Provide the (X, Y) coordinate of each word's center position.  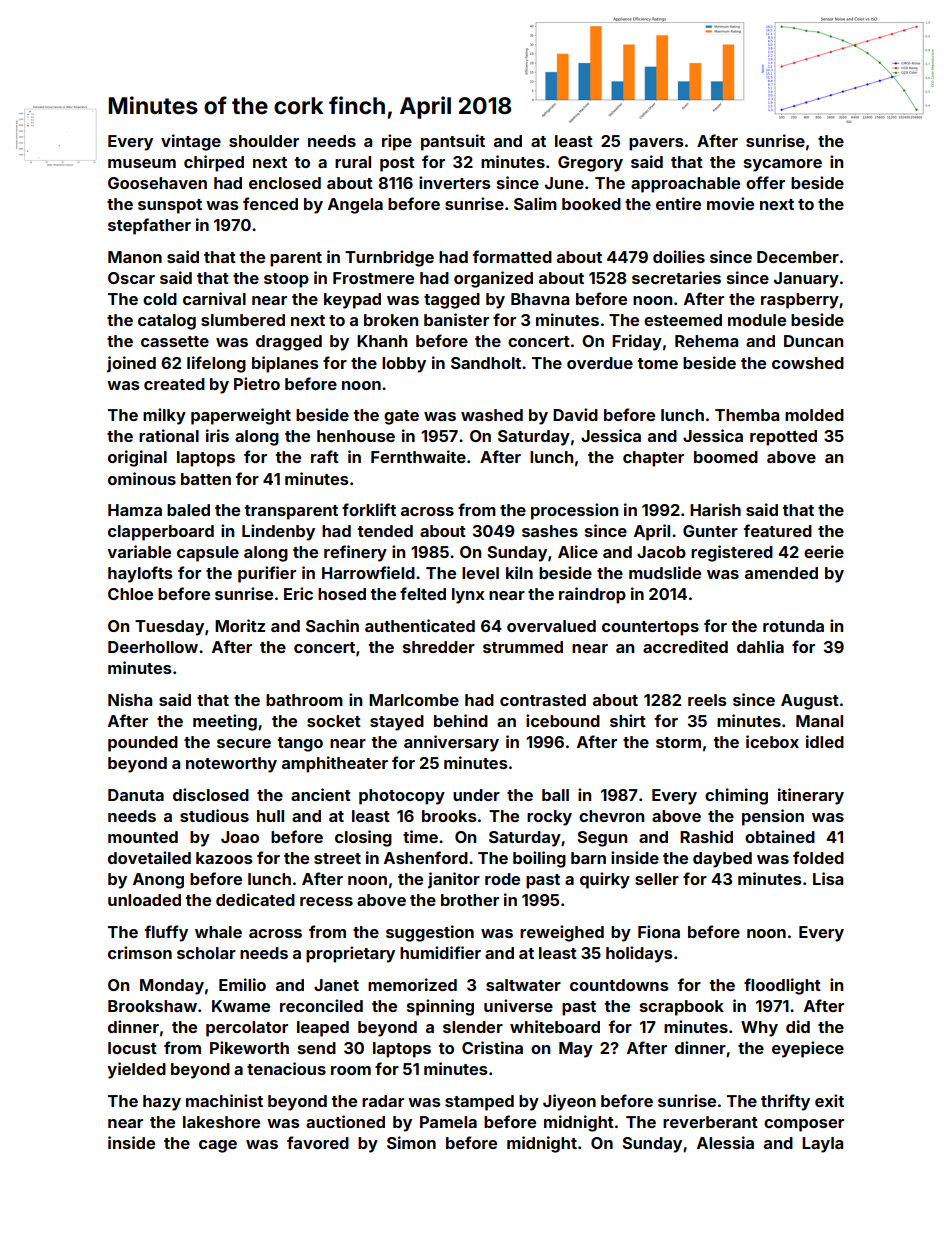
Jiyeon (569, 1102)
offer (765, 182)
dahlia (760, 646)
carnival (214, 298)
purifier (267, 574)
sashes (550, 531)
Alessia (725, 1142)
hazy (162, 1103)
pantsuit (453, 142)
